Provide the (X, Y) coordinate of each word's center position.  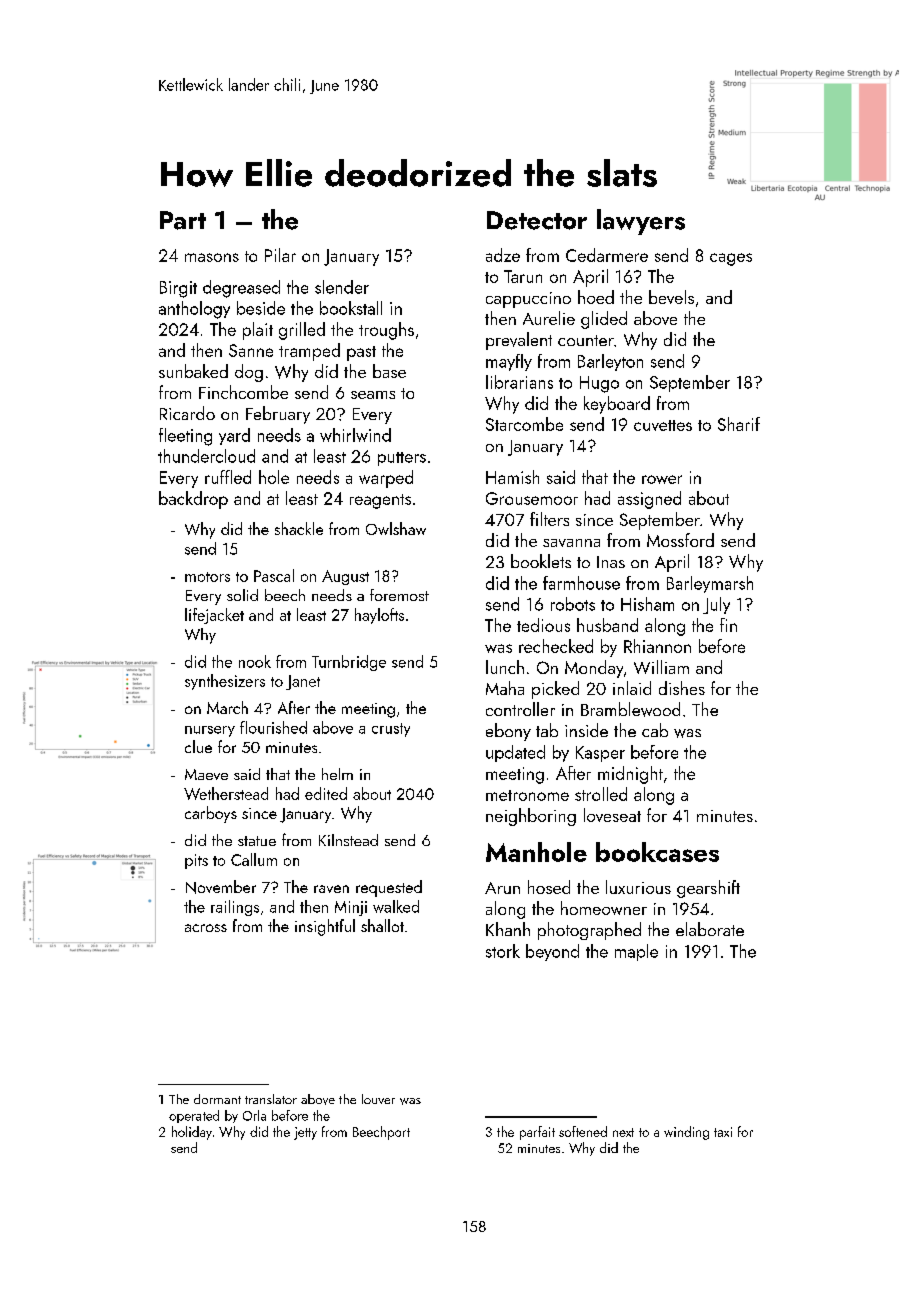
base (389, 371)
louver (378, 1099)
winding (686, 1133)
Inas (611, 562)
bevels (671, 297)
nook (255, 661)
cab (655, 730)
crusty (391, 730)
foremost (399, 595)
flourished (273, 727)
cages (731, 259)
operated (194, 1116)
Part (183, 220)
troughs (386, 331)
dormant (217, 1099)
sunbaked (193, 371)
